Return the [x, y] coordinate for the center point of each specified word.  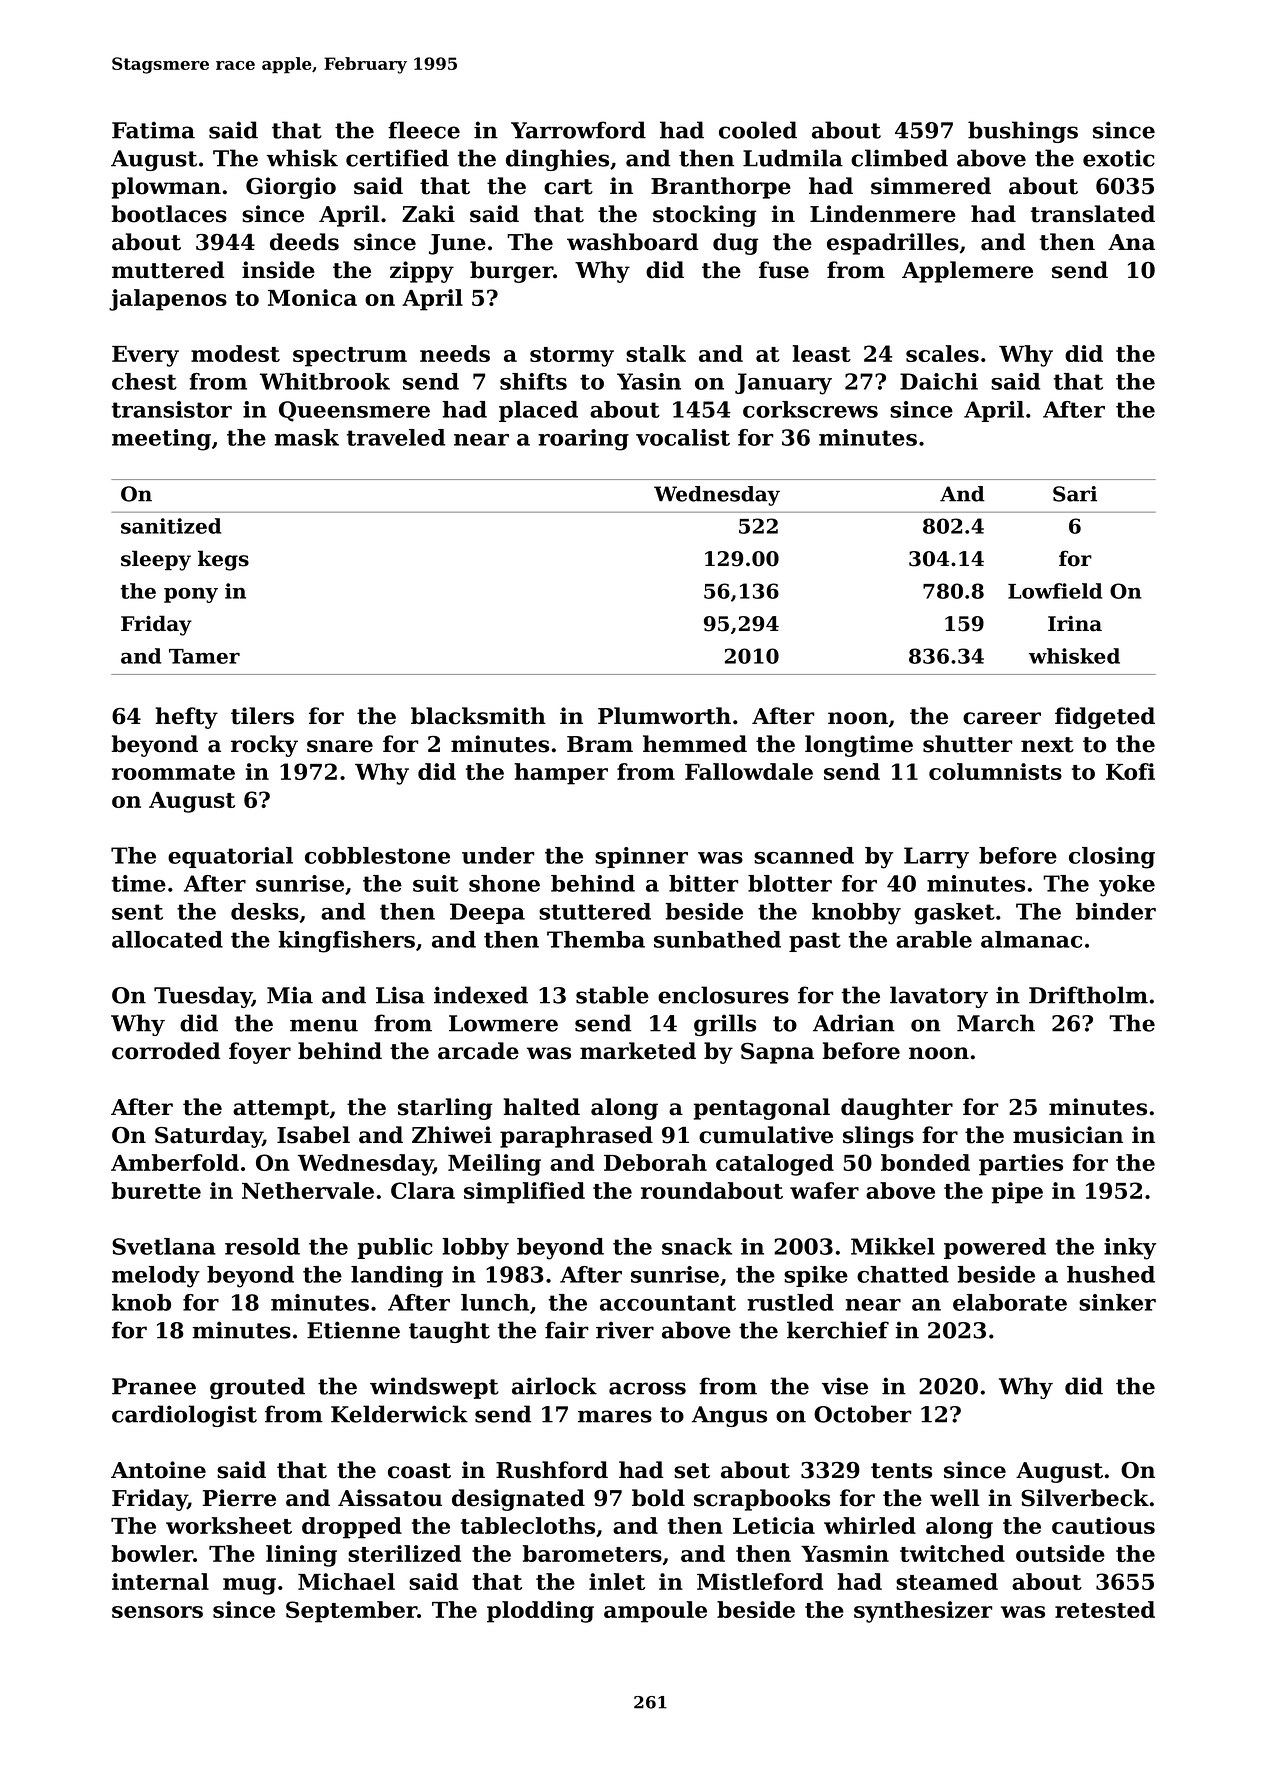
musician [1068, 1135]
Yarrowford [578, 130]
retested [1105, 1609]
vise [845, 1386]
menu [324, 1025]
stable [612, 995]
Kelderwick [399, 1414]
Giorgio [291, 188]
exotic [1119, 158]
